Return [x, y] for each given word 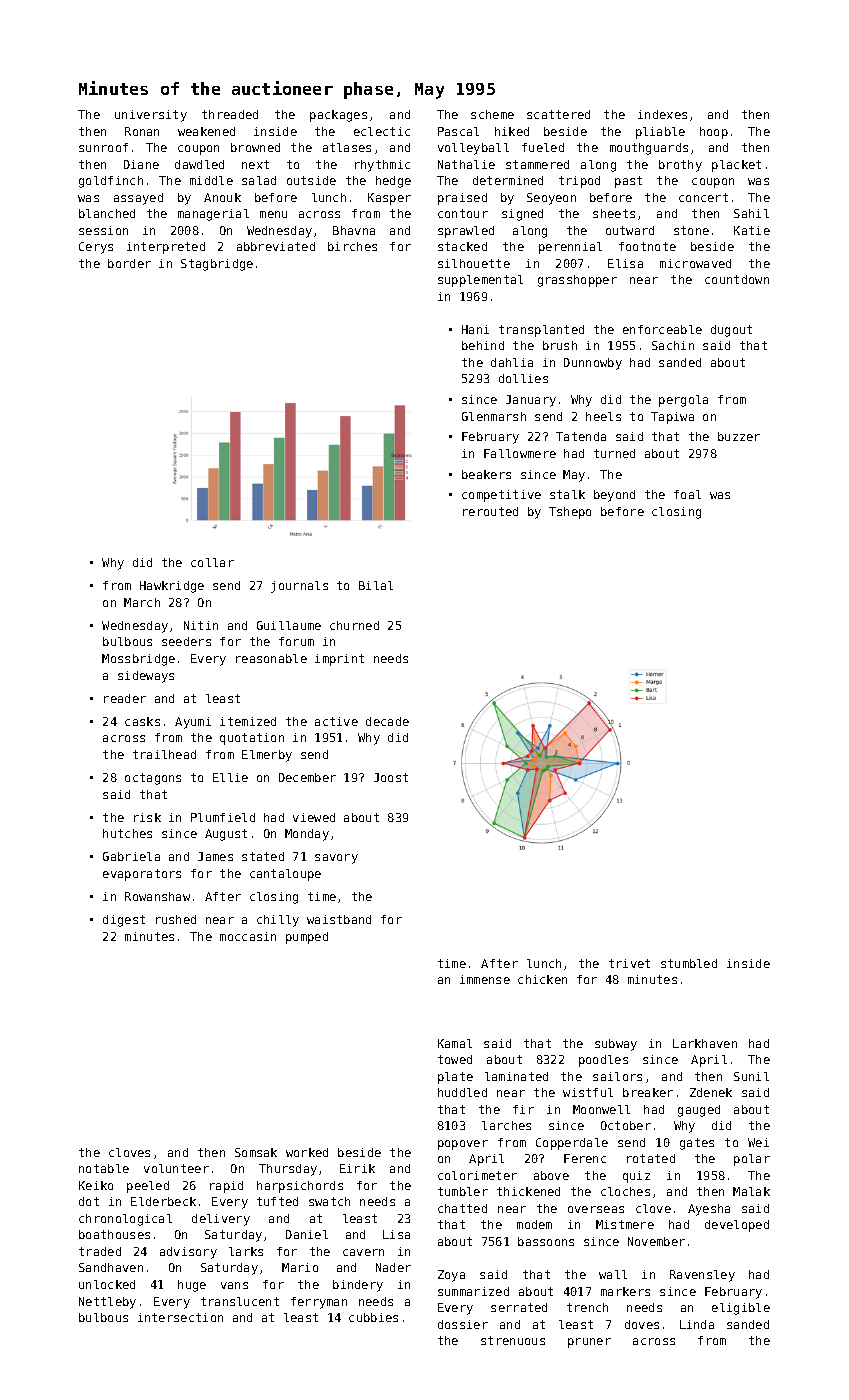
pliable [660, 133]
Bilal [376, 585]
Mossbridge [138, 660]
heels [603, 416]
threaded [230, 114]
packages [338, 116]
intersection [180, 1317]
